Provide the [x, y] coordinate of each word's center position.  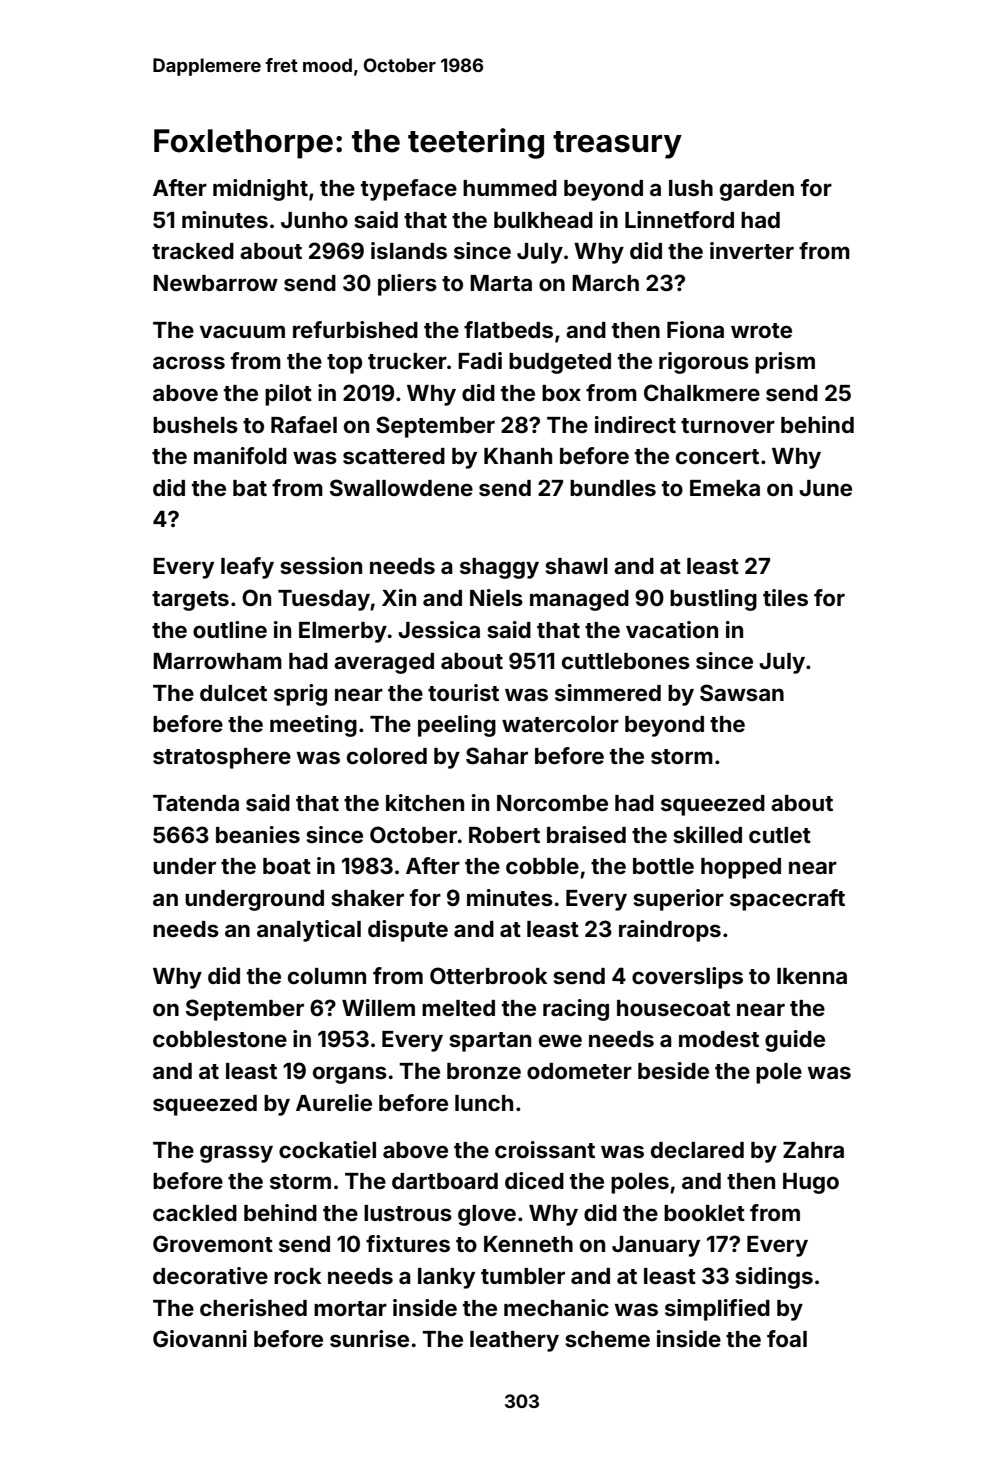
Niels [496, 597]
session [321, 566]
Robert [504, 835]
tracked [193, 251]
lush [691, 188]
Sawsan [742, 693]
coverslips [687, 978]
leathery [514, 1341]
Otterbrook [488, 975]
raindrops [670, 931]
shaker [367, 898]
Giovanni [200, 1338]
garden [757, 190]
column [327, 976]
